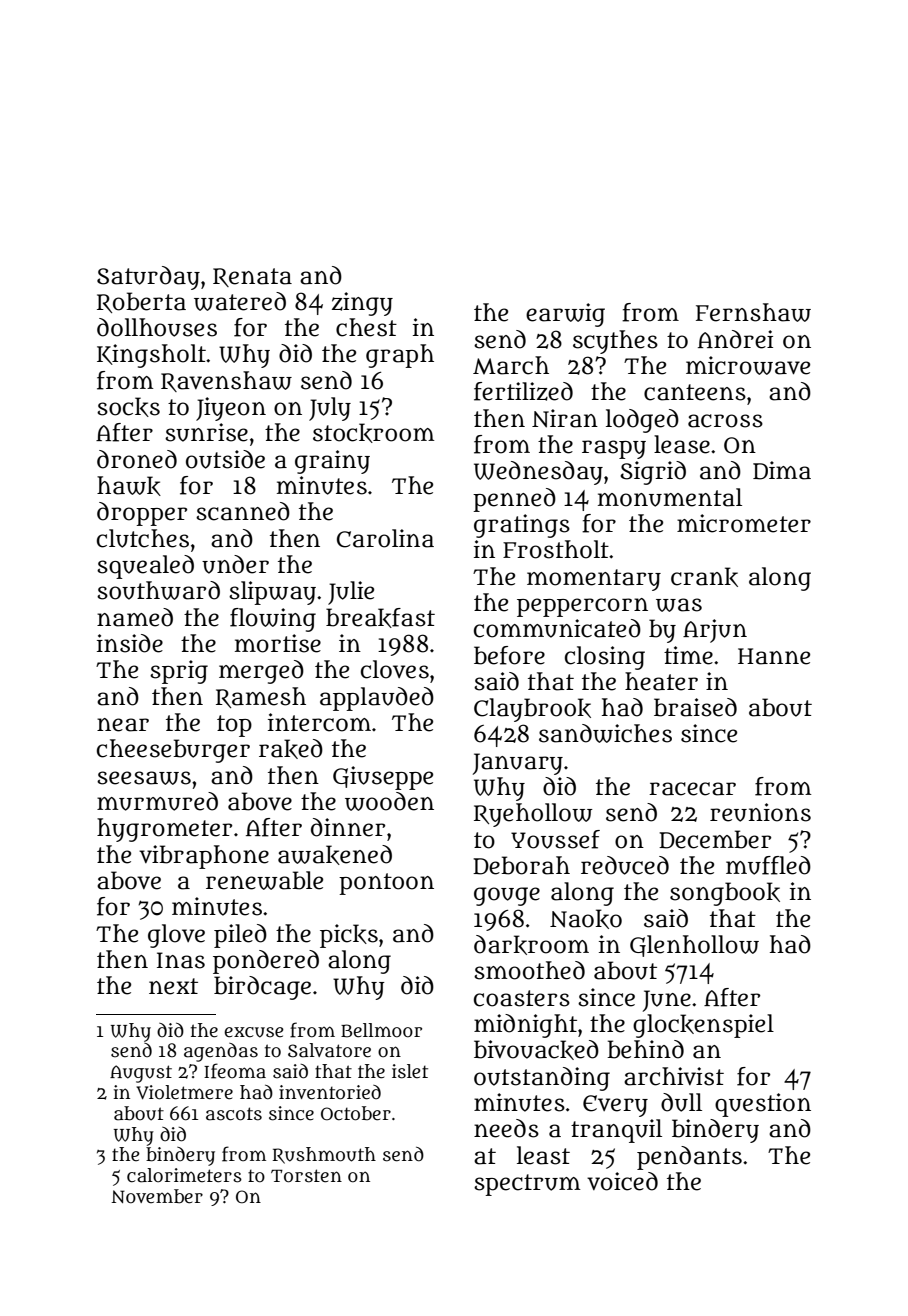  Describe the element at coordinates (645, 1049) in the image. I see `behind` at that location.
